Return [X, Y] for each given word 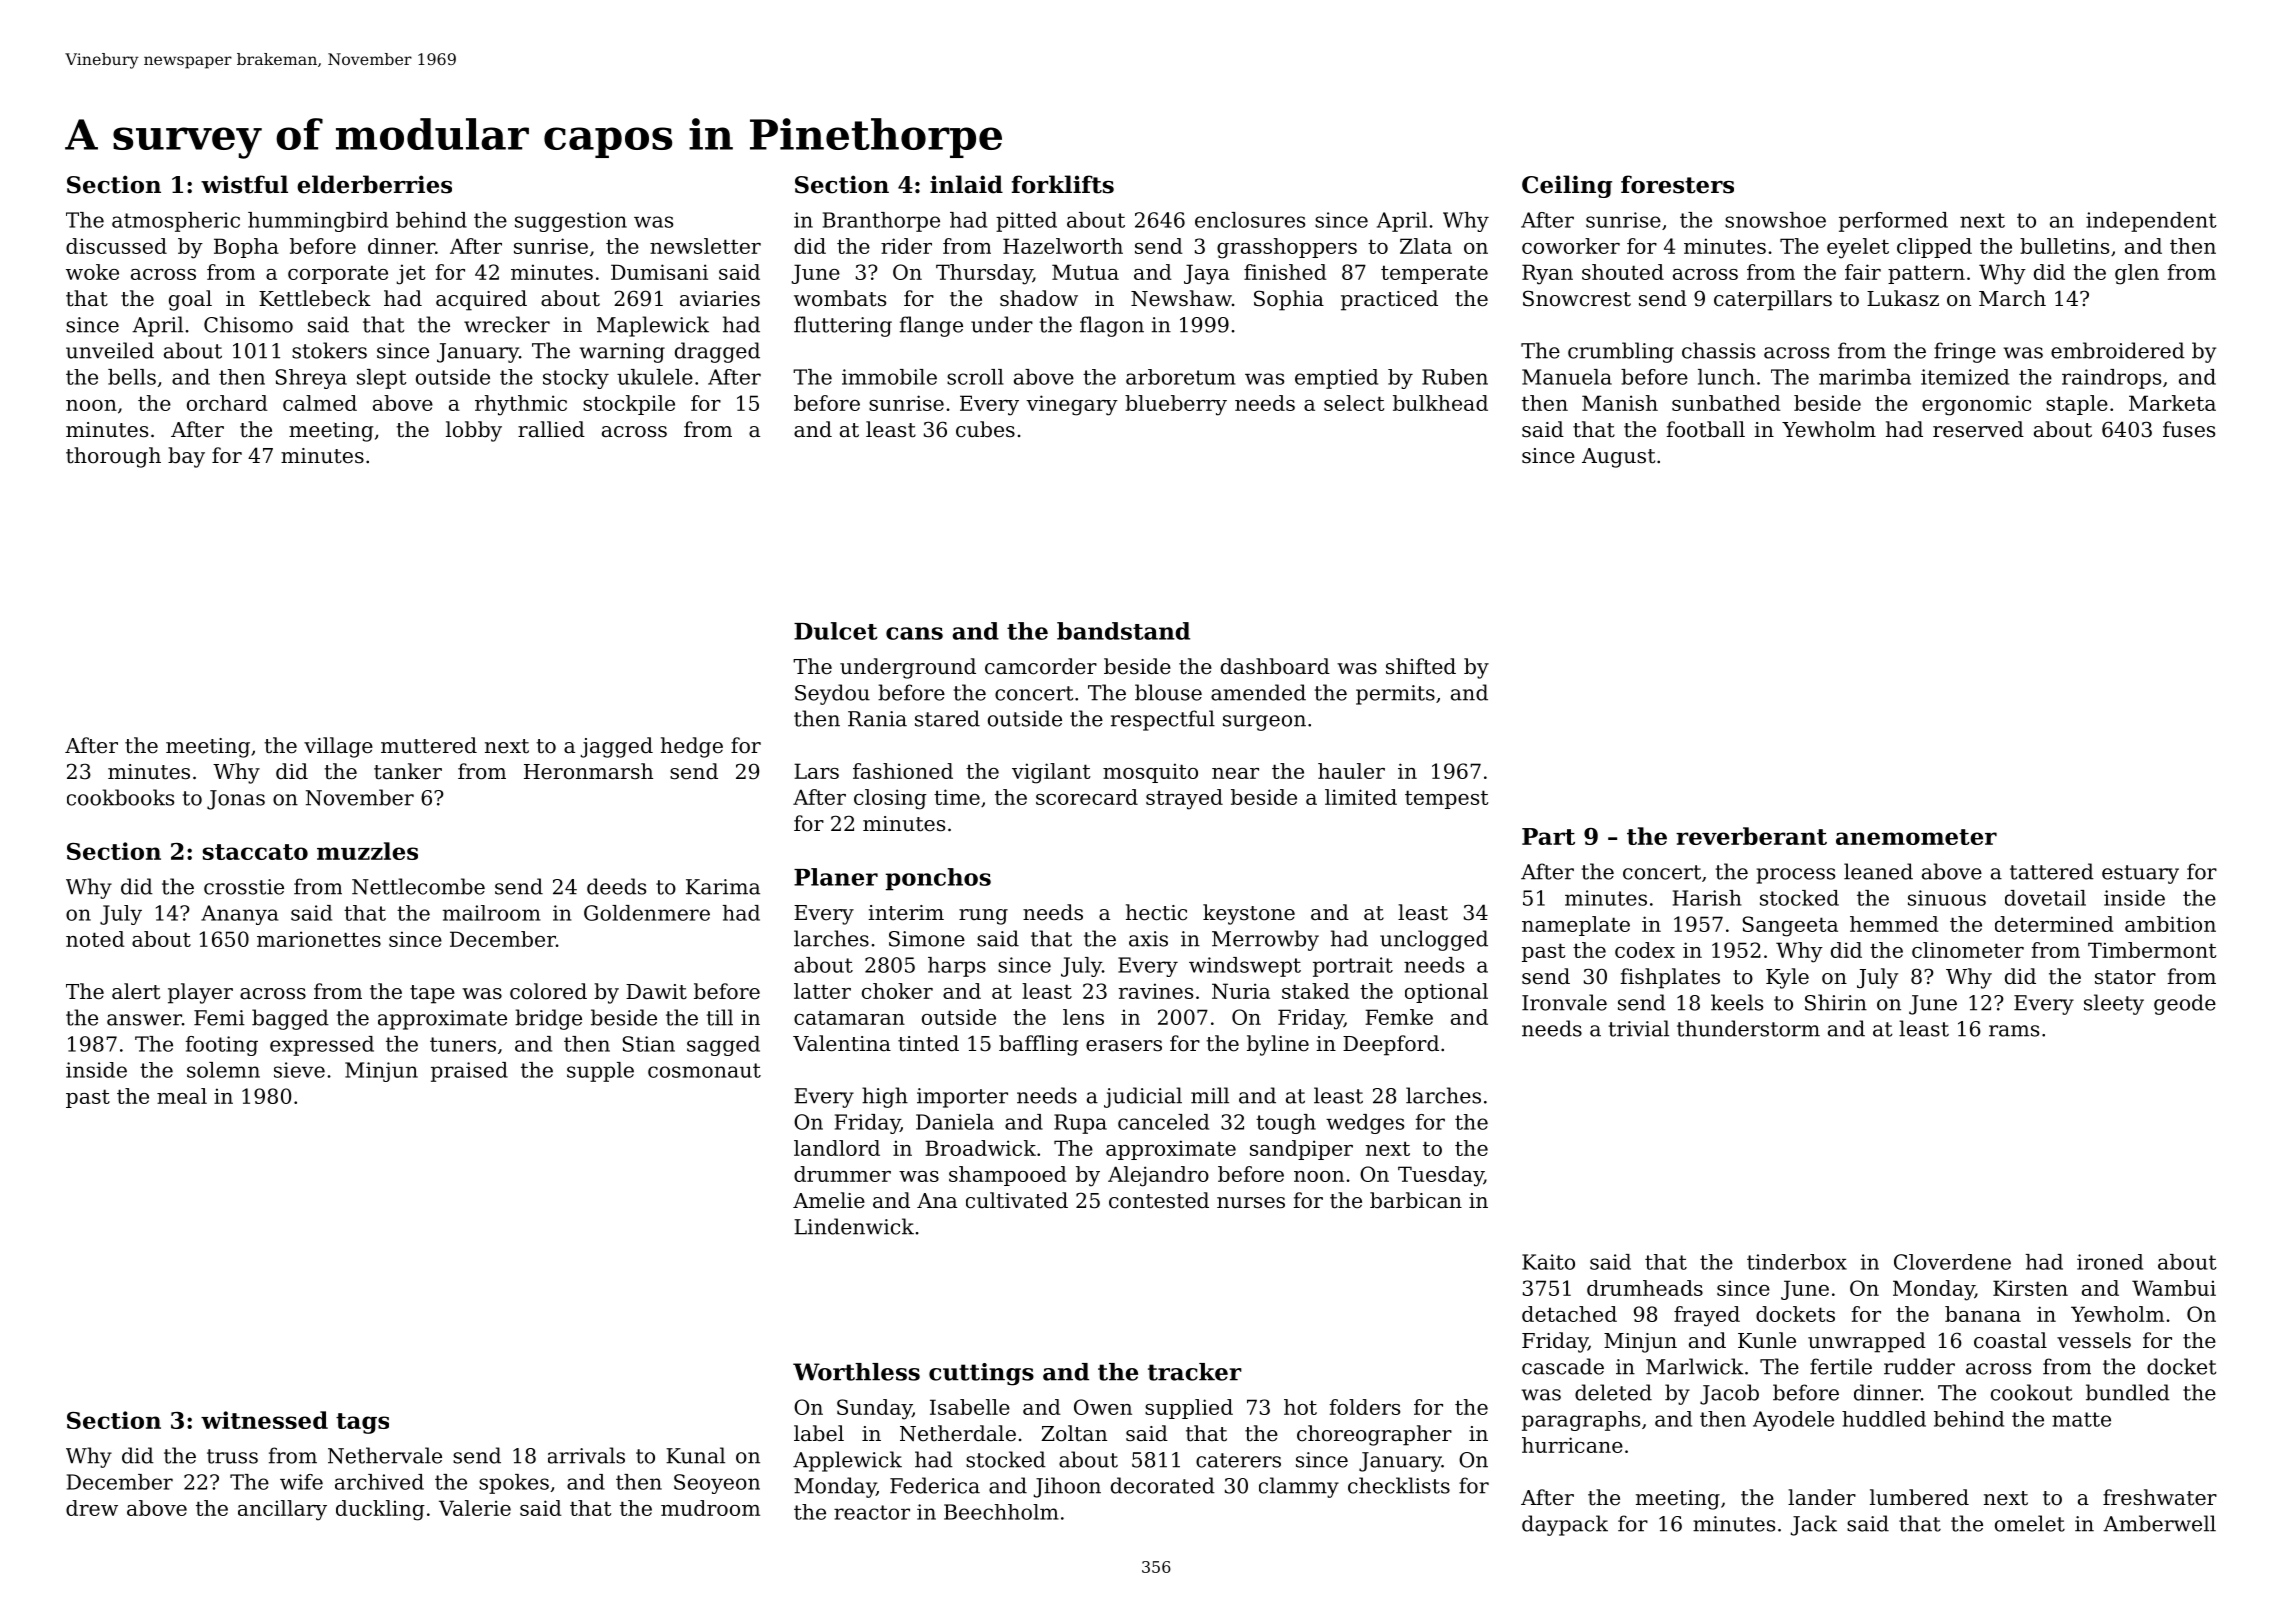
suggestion [571, 222]
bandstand [1123, 631]
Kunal [695, 1455]
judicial [1143, 1097]
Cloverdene [1952, 1262]
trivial [1638, 1028]
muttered [429, 745]
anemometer [1916, 837]
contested [1159, 1200]
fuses [2189, 429]
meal [182, 1096]
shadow [1039, 298]
